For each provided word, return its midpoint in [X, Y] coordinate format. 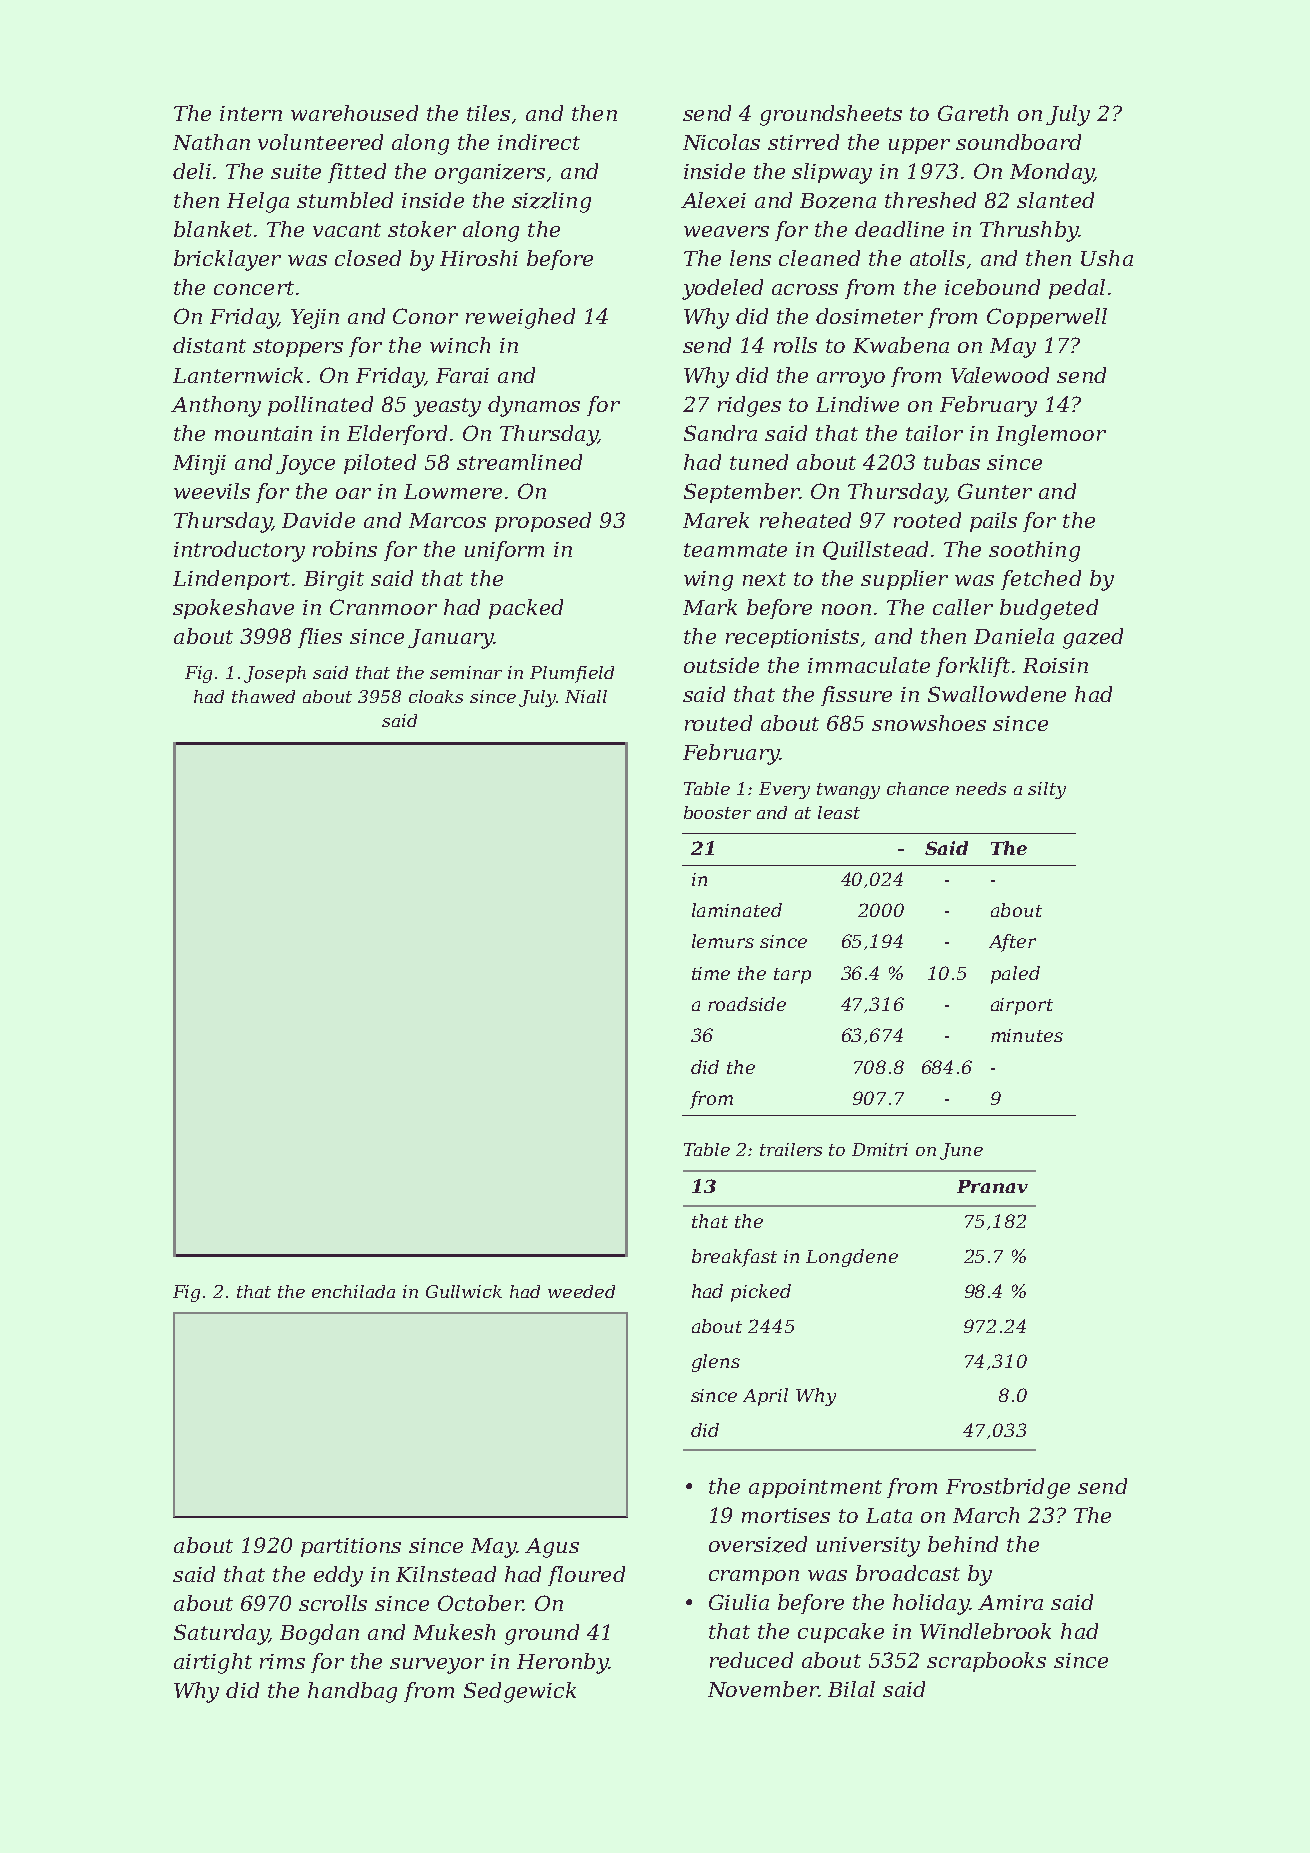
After [1012, 943]
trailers [791, 1149]
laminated [737, 910]
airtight [213, 1663]
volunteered [320, 142]
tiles [488, 113]
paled [1015, 975]
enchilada [353, 1291]
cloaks [436, 696]
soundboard [1018, 142]
